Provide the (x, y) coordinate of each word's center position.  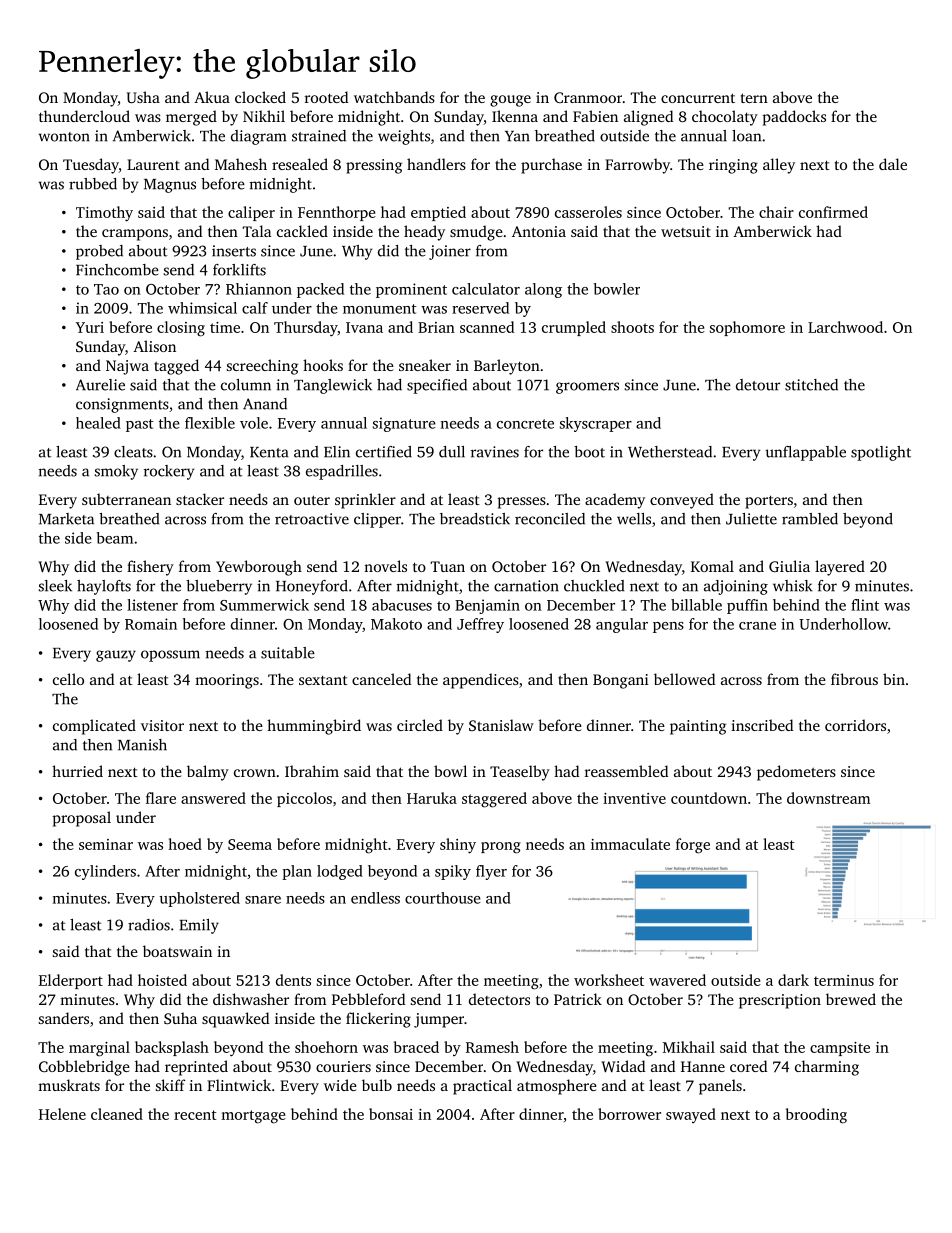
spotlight (881, 453)
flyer (491, 872)
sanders (64, 1018)
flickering (378, 1020)
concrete (525, 424)
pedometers (796, 773)
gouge (510, 101)
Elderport (71, 981)
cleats (133, 452)
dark (793, 980)
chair (776, 212)
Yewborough (259, 568)
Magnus (170, 186)
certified (384, 452)
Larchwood (845, 327)
